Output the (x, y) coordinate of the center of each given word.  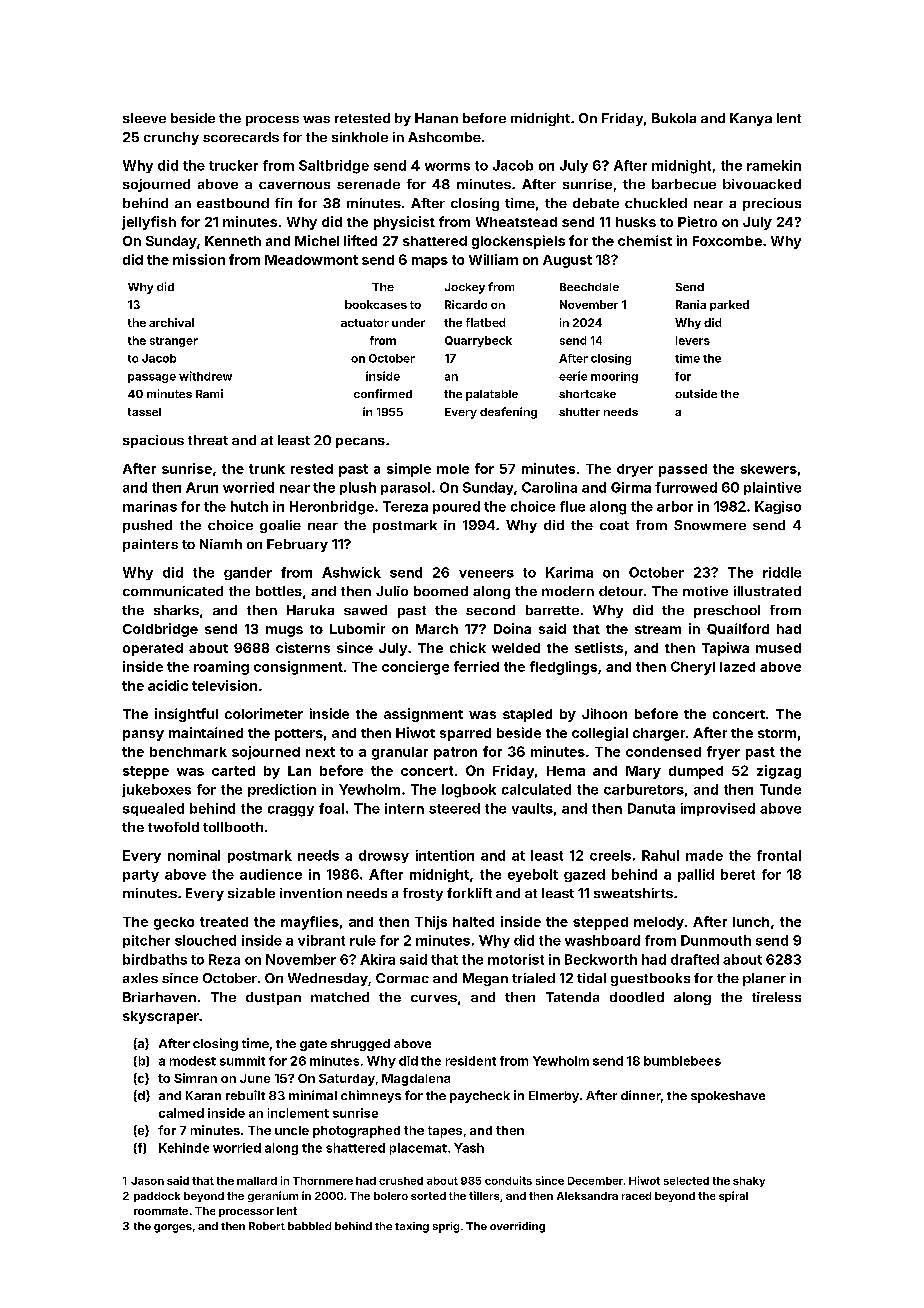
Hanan (436, 118)
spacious (153, 441)
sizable (251, 893)
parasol (405, 488)
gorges (173, 1228)
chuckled (656, 203)
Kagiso (778, 507)
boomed (441, 591)
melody (659, 923)
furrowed (686, 487)
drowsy (384, 856)
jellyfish (149, 223)
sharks (176, 610)
